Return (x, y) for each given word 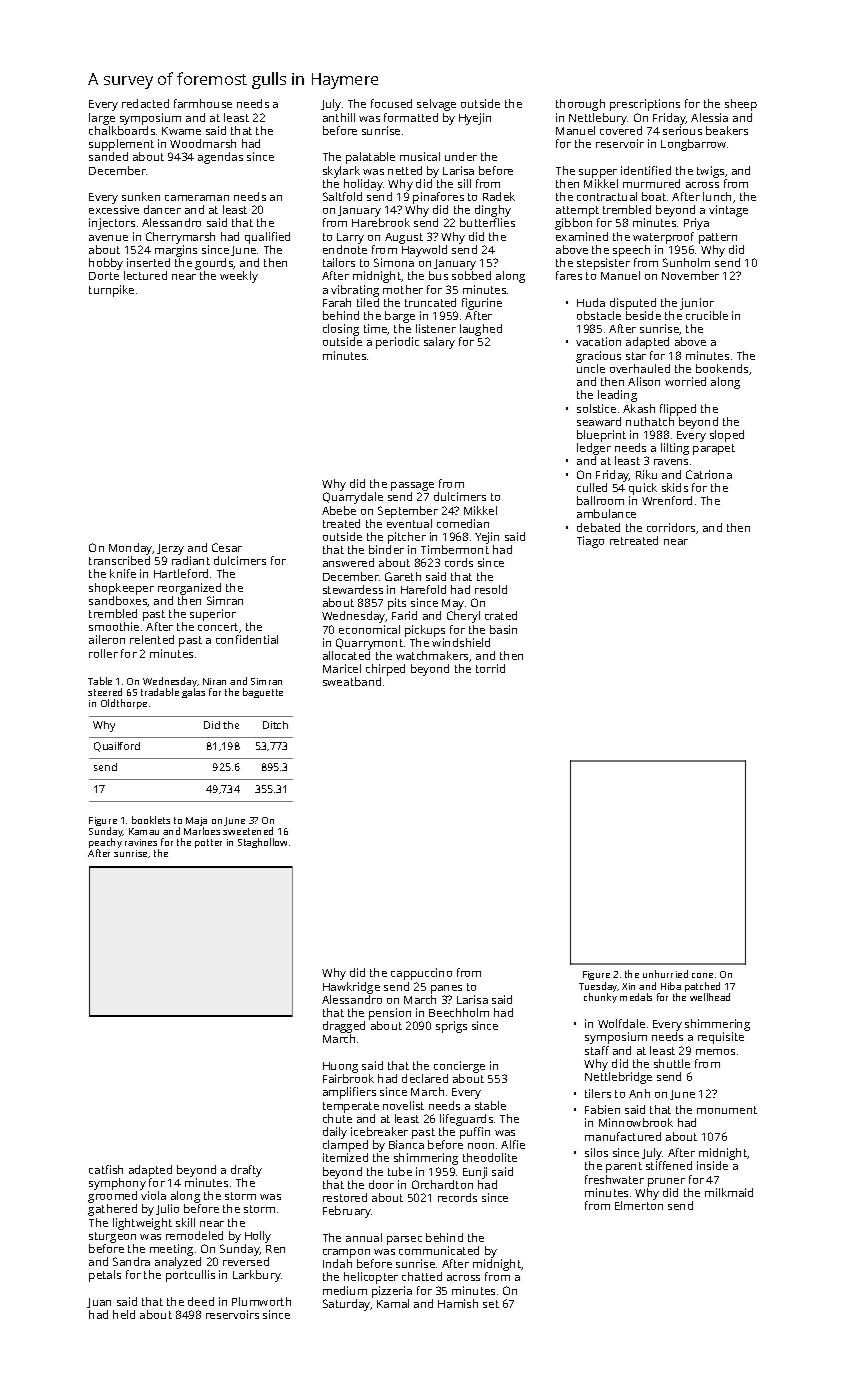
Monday (131, 549)
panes (446, 989)
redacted (145, 103)
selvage (436, 105)
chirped (385, 670)
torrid (490, 668)
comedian (463, 523)
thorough (580, 105)
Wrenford (667, 500)
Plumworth (261, 1301)
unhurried (665, 974)
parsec (404, 1240)
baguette (263, 693)
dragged (344, 1027)
